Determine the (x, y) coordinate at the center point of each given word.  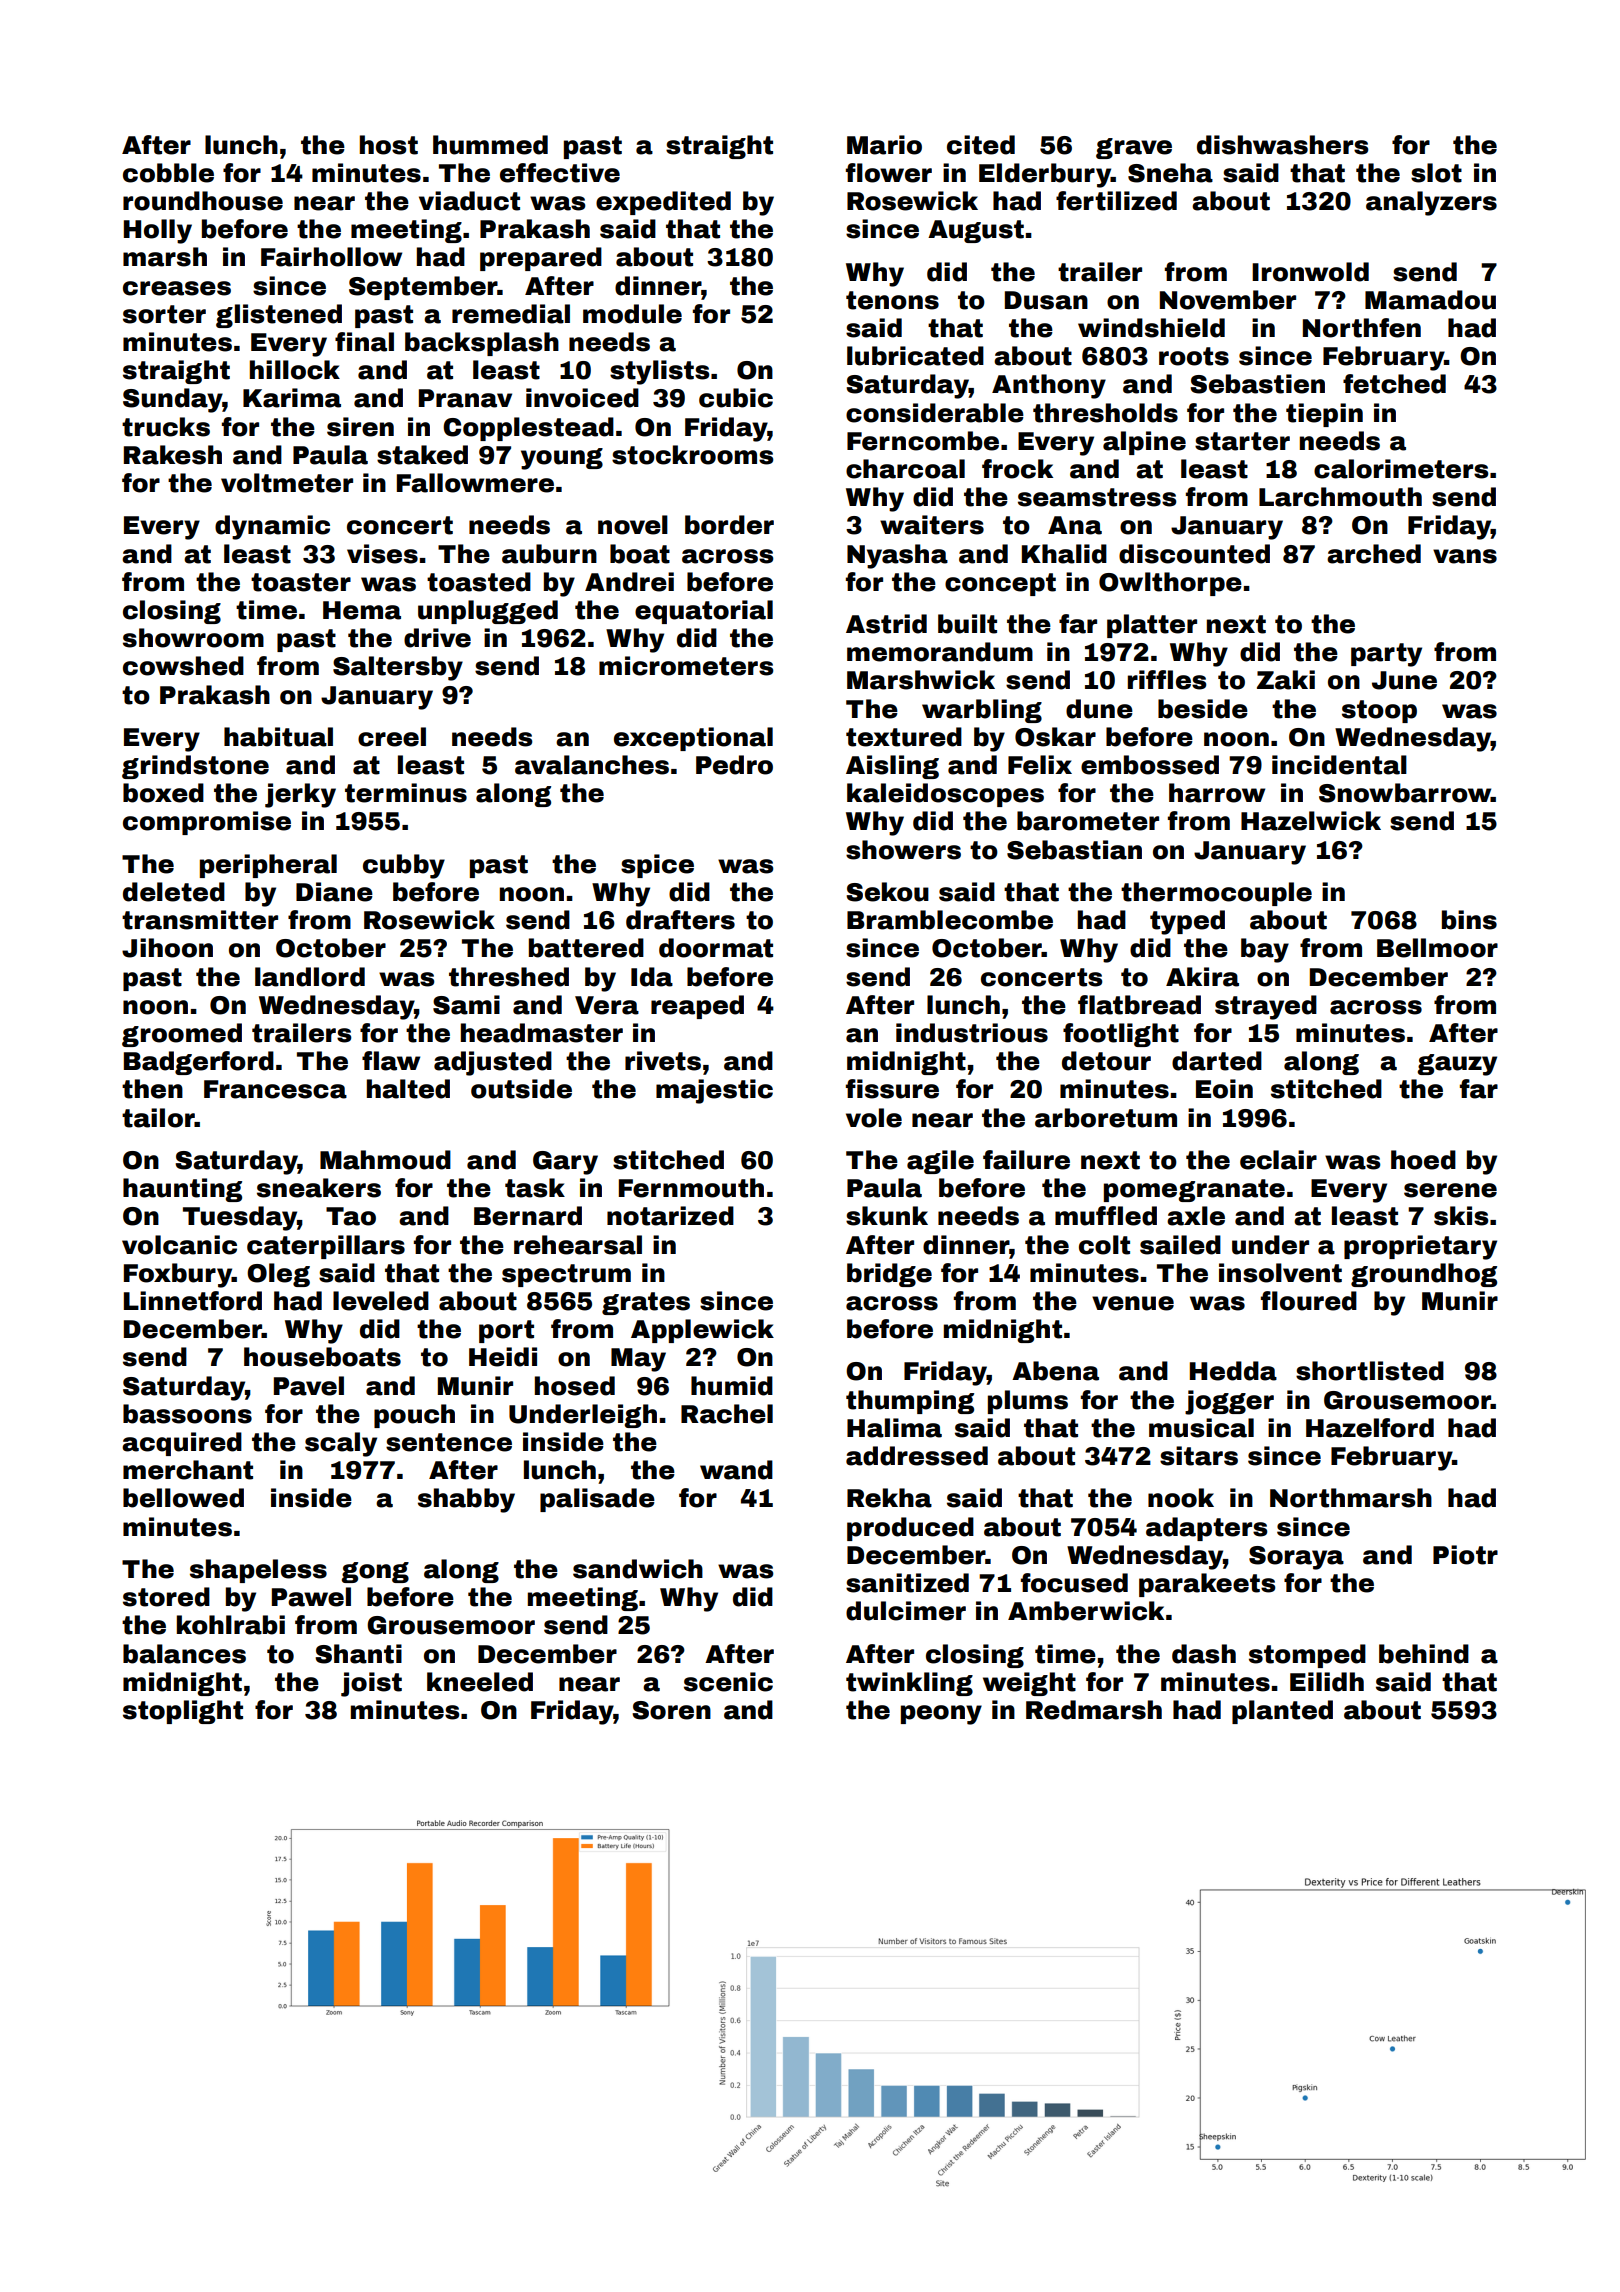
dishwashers (1283, 145)
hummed (490, 145)
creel (392, 737)
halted (408, 1089)
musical (1201, 1428)
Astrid (886, 624)
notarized (670, 1216)
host (389, 145)
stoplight (183, 1712)
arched (1374, 554)
